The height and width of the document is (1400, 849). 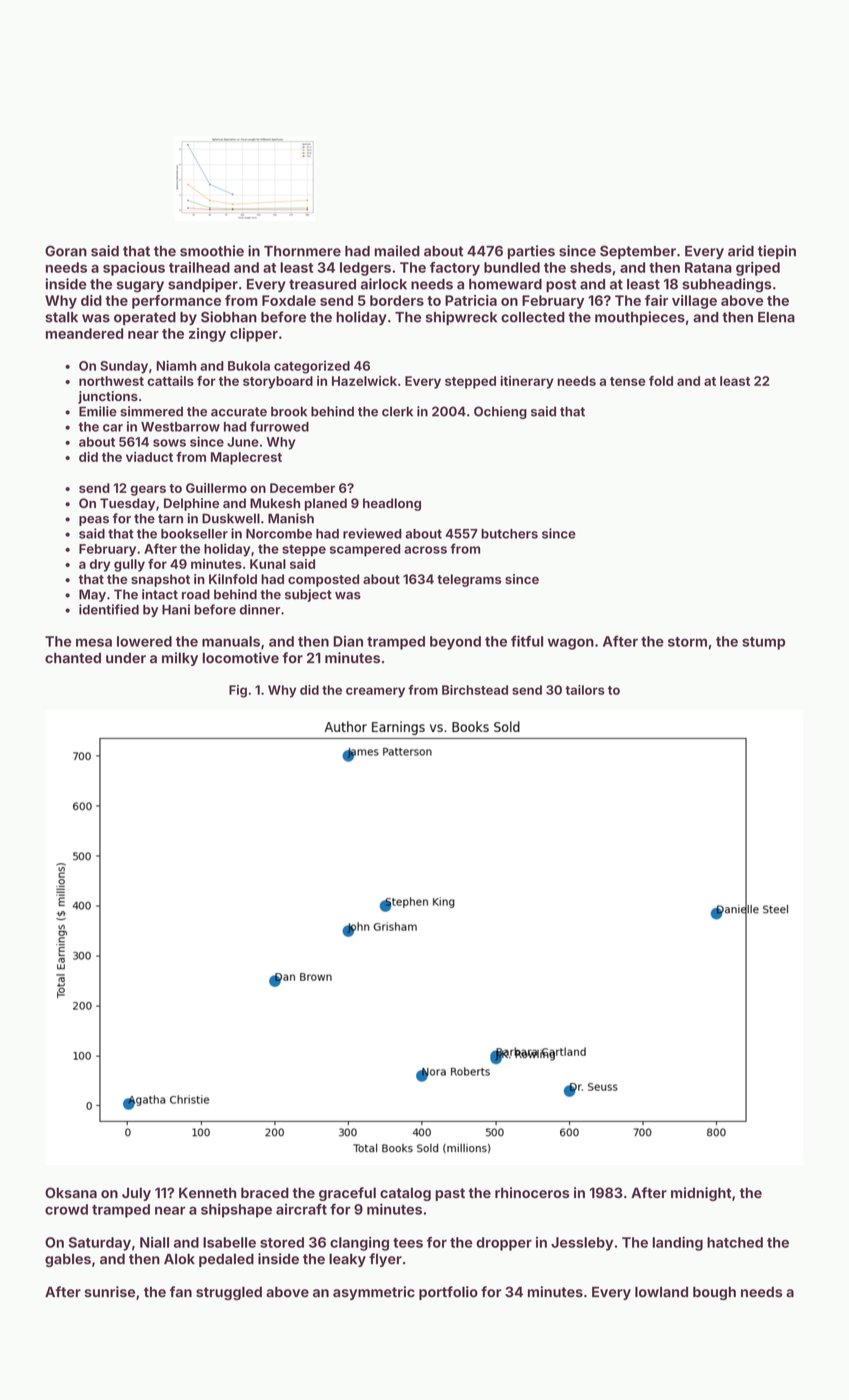 I want to click on dropper, so click(x=504, y=1244).
